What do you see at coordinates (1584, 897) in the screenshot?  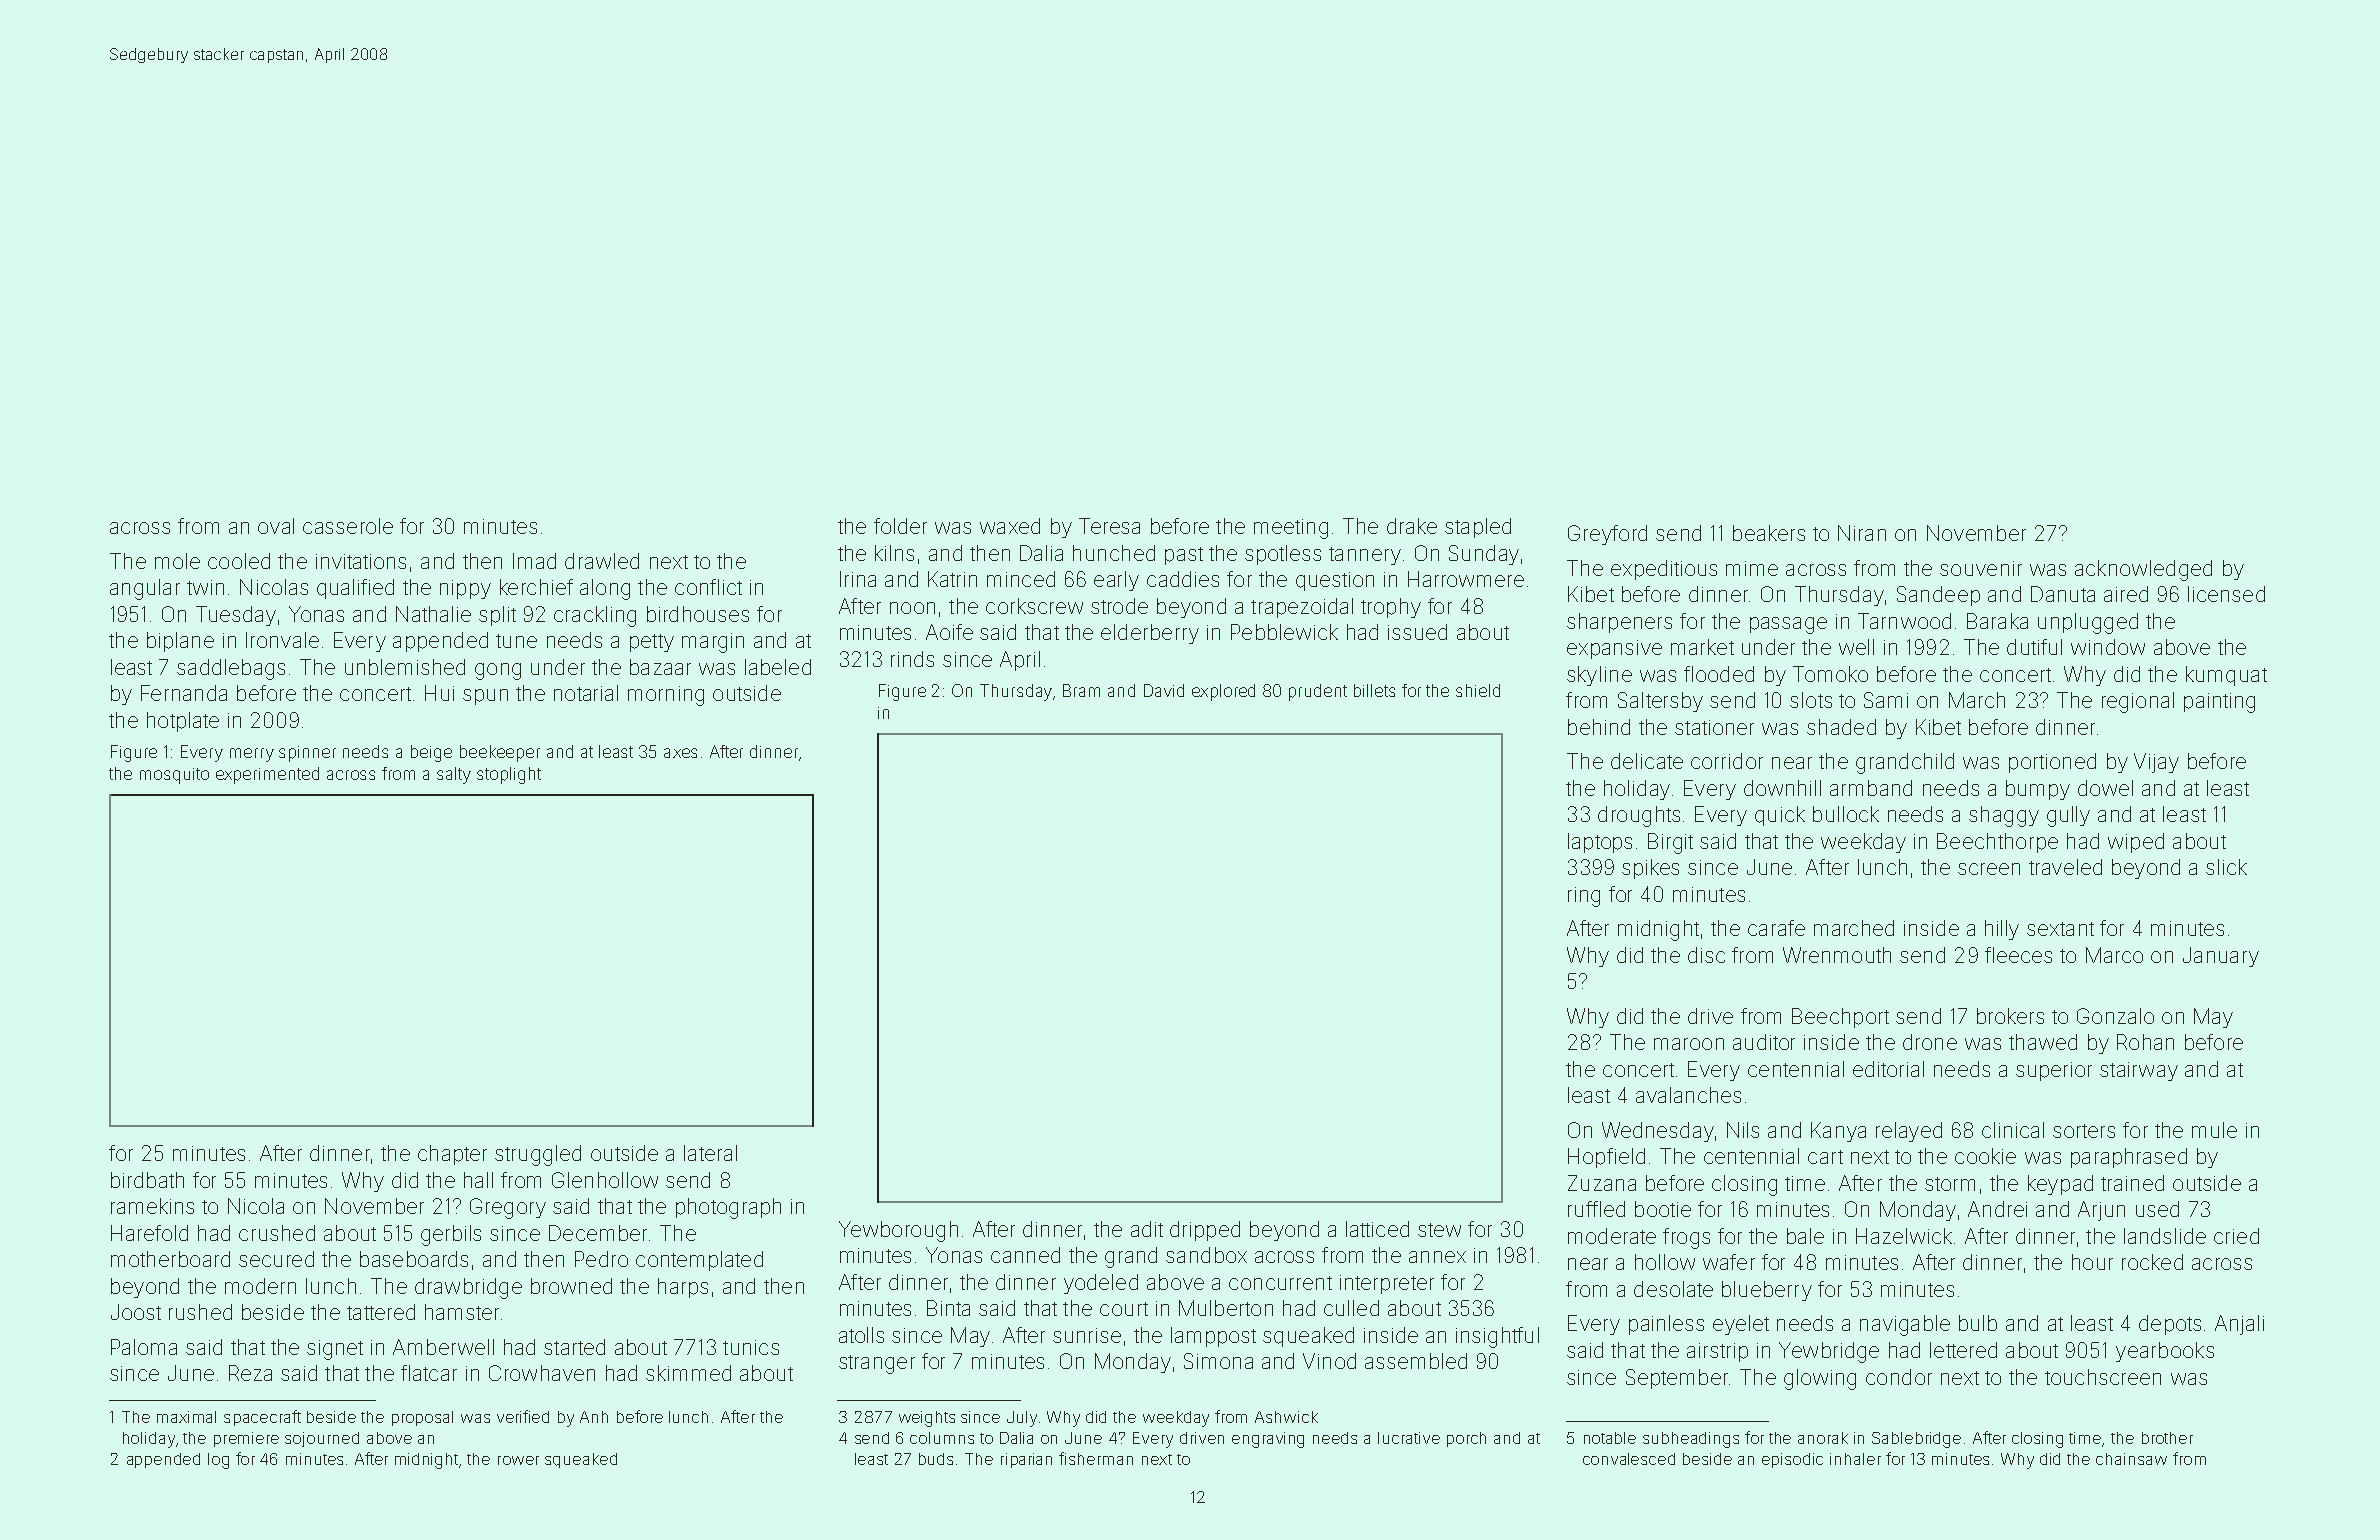 I see `ring` at bounding box center [1584, 897].
